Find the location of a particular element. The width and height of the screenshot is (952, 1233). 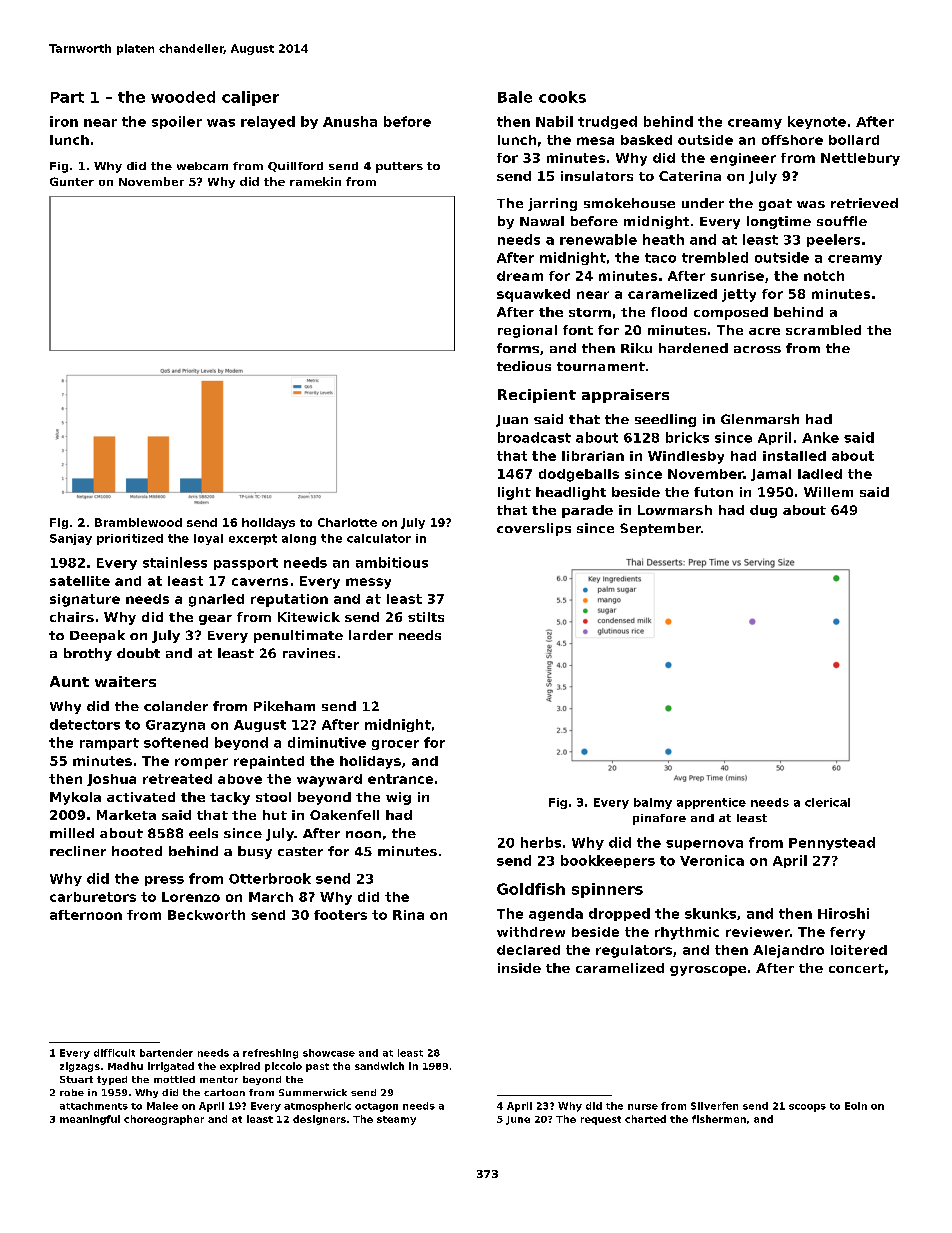

excerpt is located at coordinates (253, 539).
